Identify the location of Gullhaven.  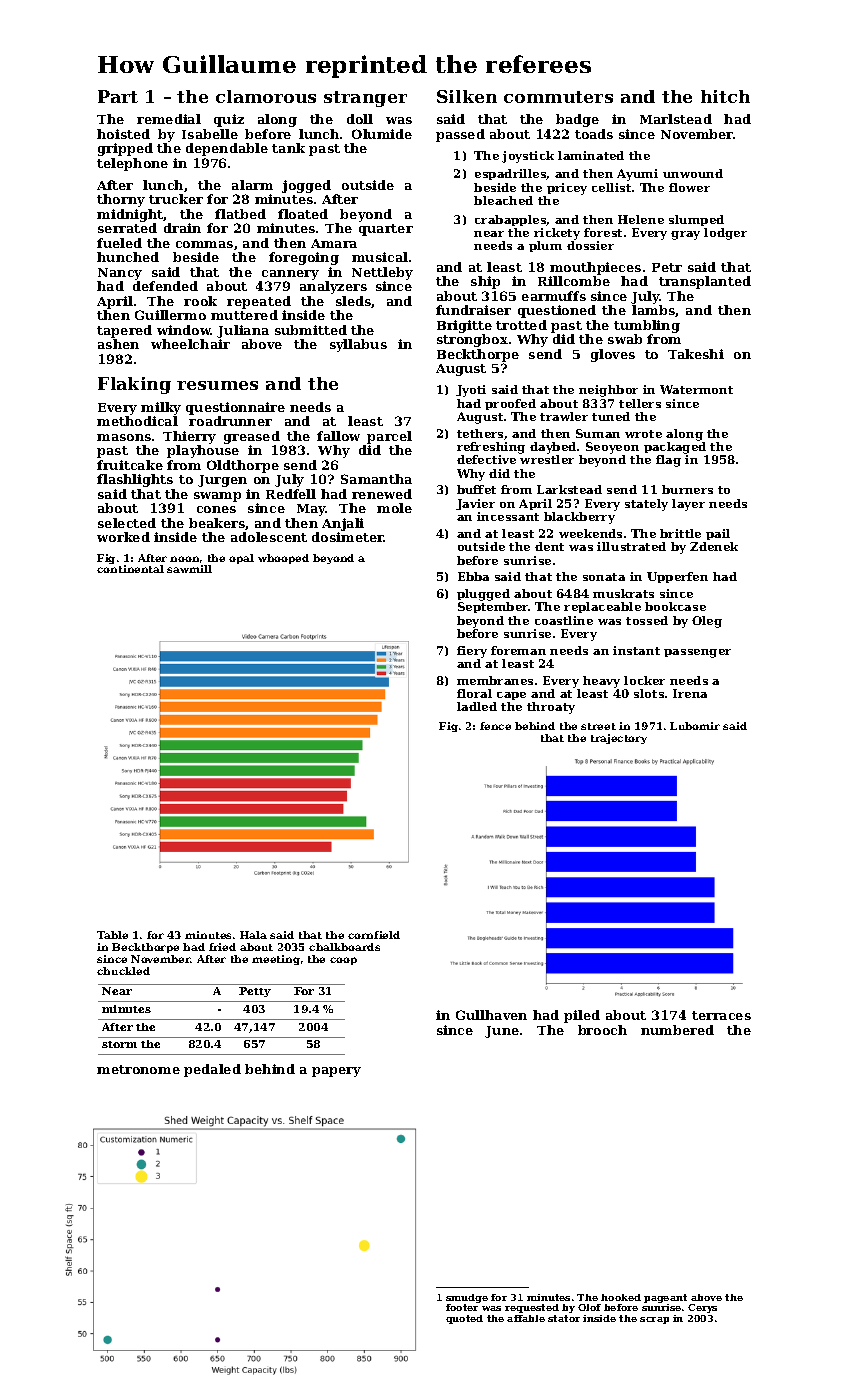
(491, 1015).
